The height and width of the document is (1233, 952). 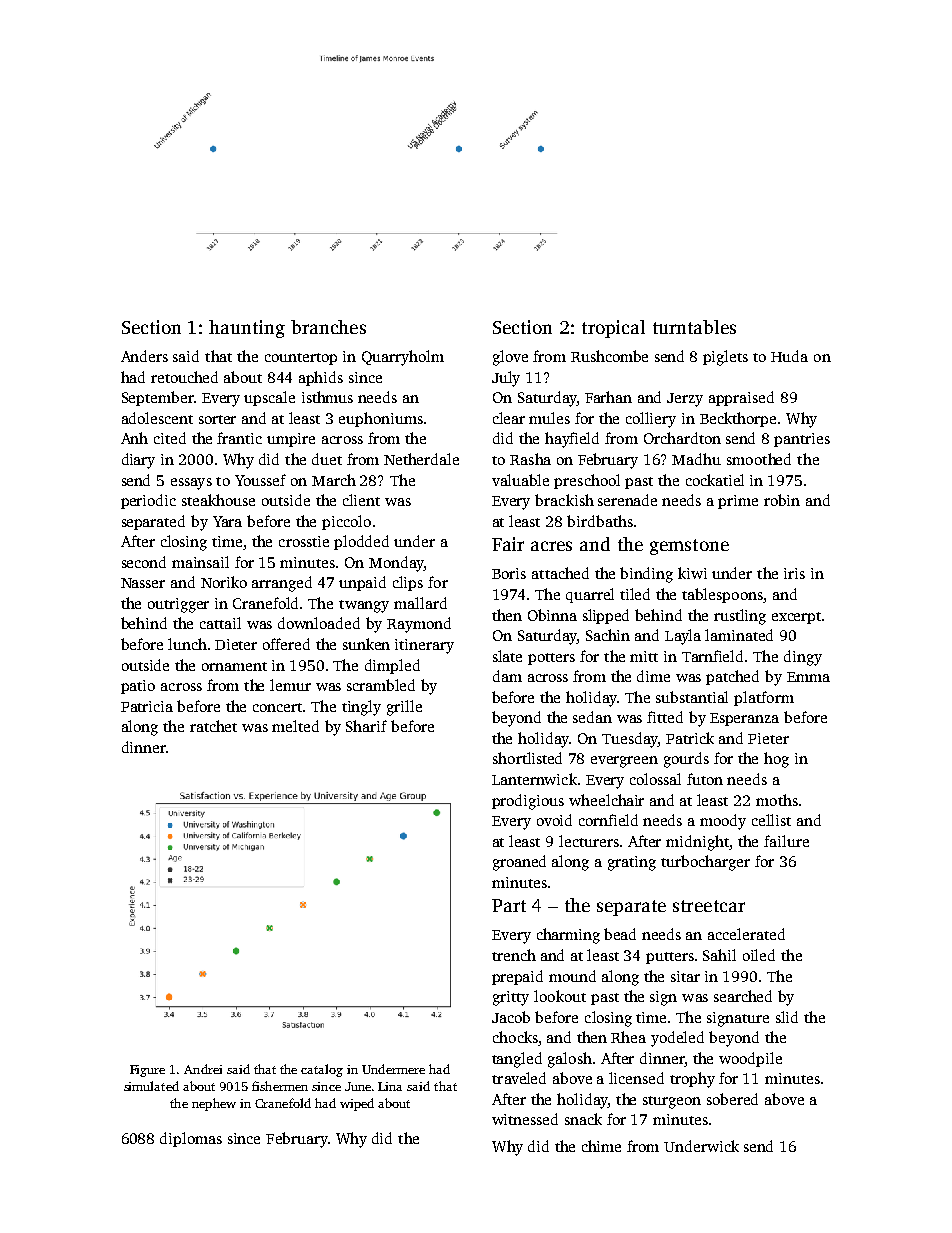 What do you see at coordinates (665, 717) in the document?
I see `fitted` at bounding box center [665, 717].
